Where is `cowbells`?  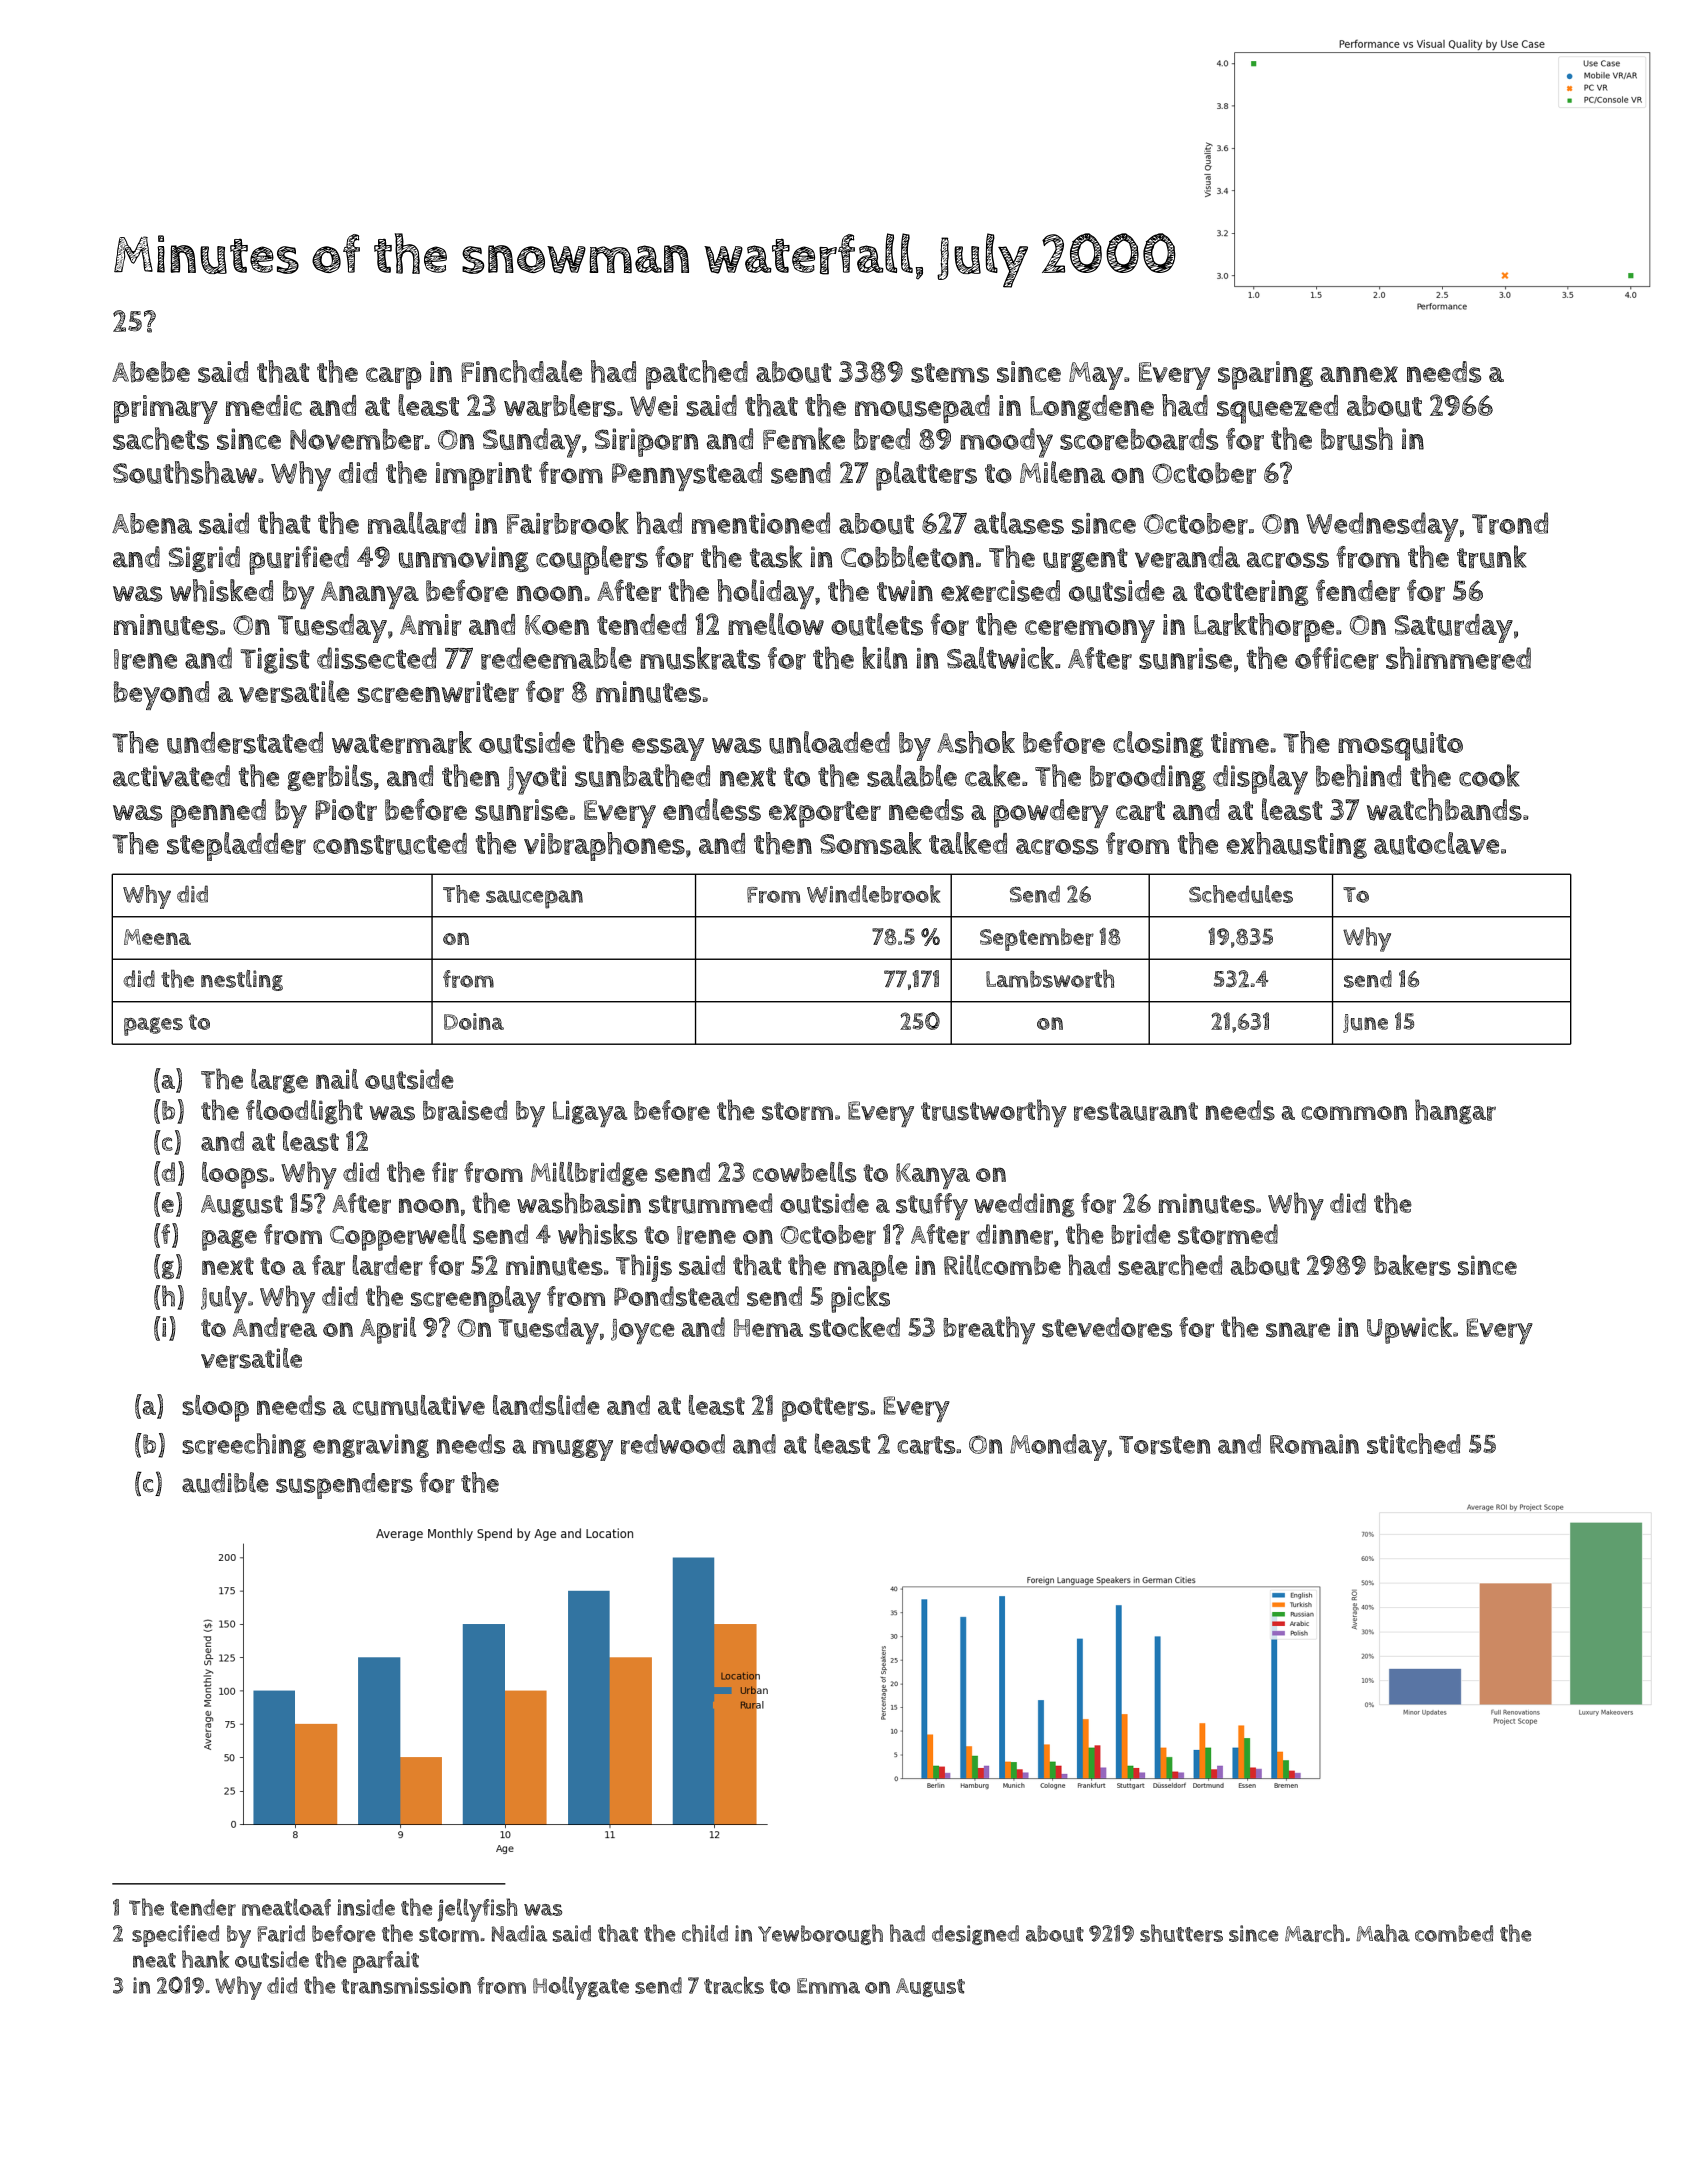
cowbells is located at coordinates (804, 1172).
